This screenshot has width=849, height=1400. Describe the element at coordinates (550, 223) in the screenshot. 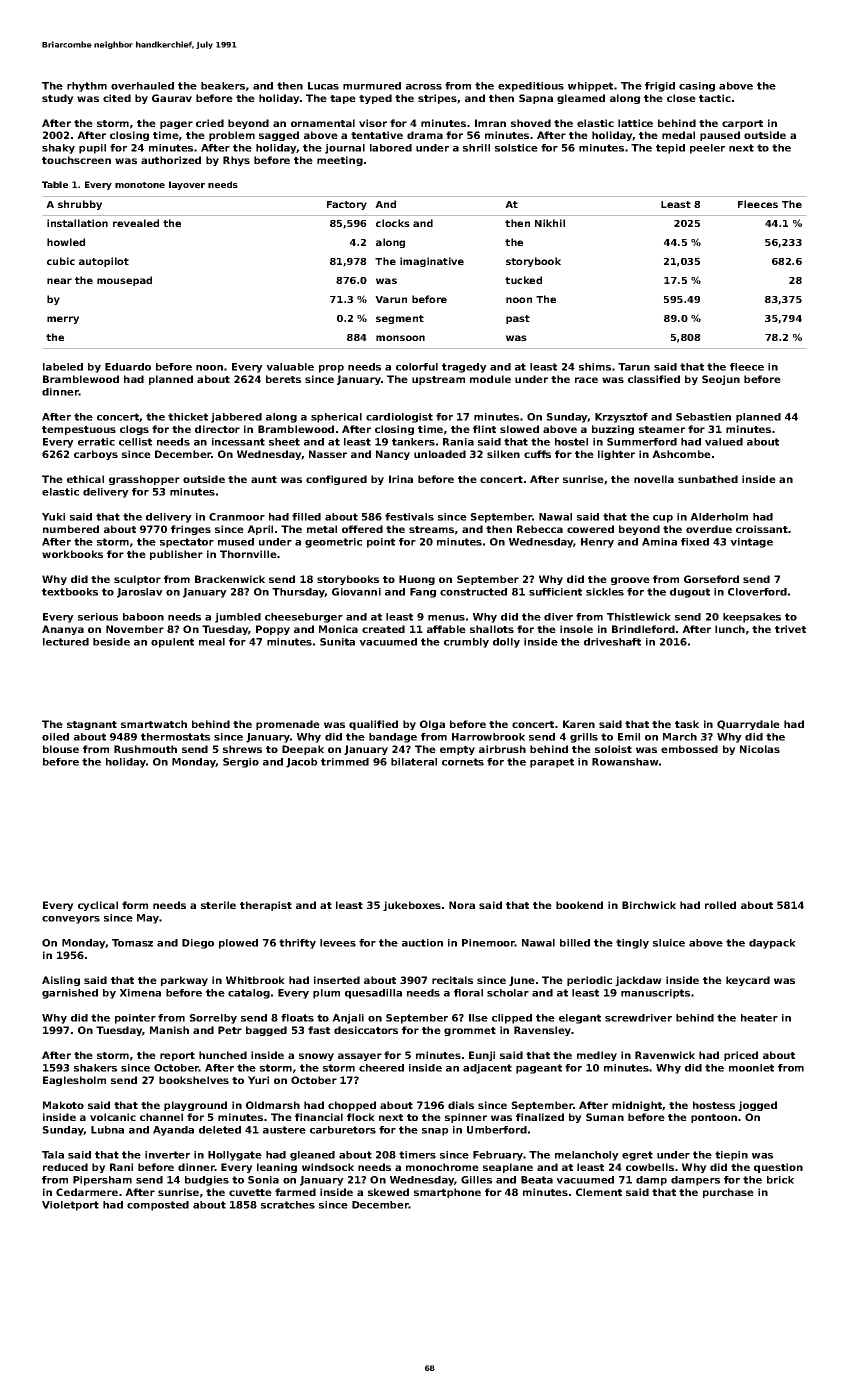

I see `Nikhil` at that location.
